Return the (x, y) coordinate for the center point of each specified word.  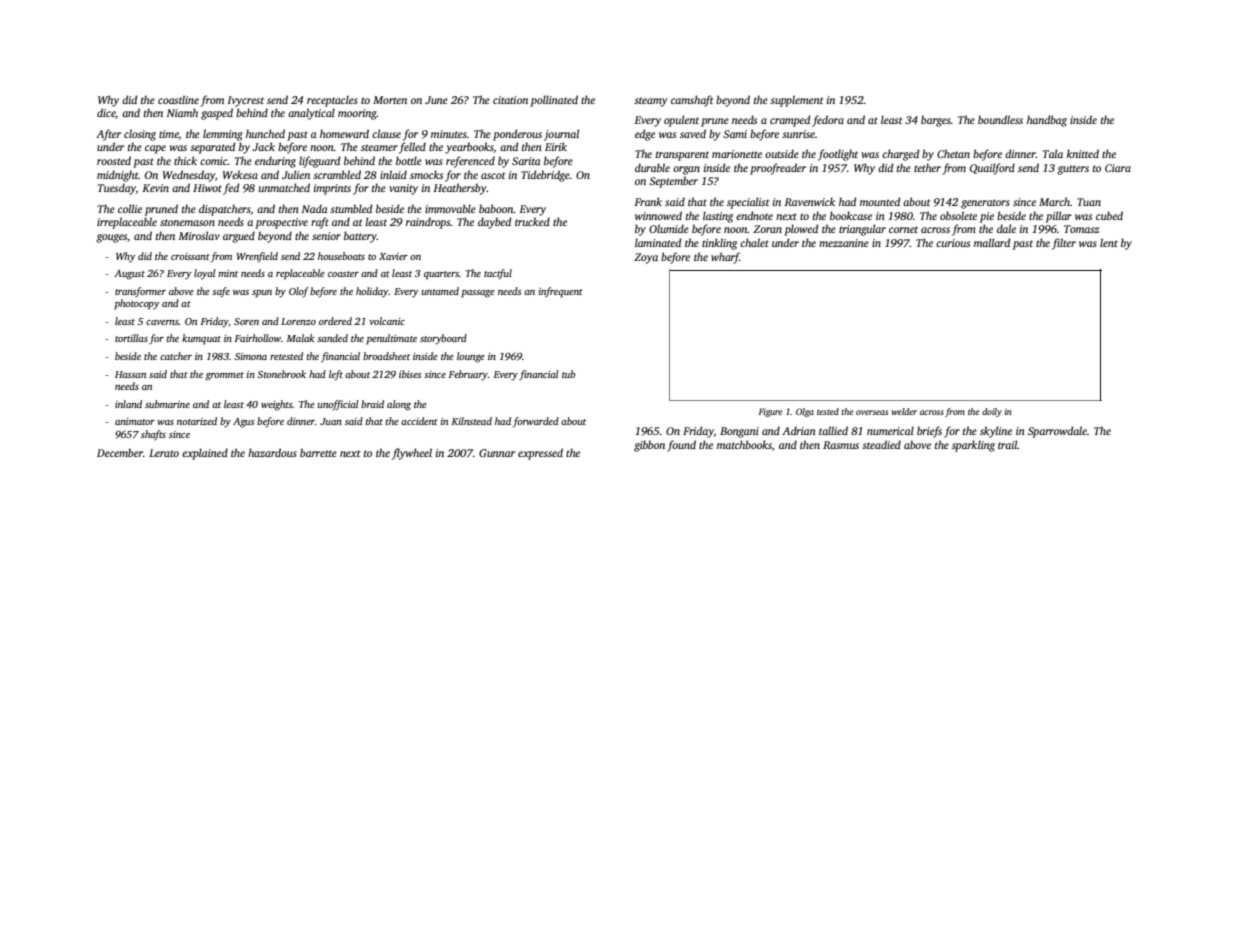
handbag (1047, 121)
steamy (651, 102)
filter (1064, 244)
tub (568, 374)
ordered (335, 321)
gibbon (649, 446)
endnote (754, 215)
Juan (331, 421)
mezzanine (844, 243)
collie (130, 208)
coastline (178, 99)
